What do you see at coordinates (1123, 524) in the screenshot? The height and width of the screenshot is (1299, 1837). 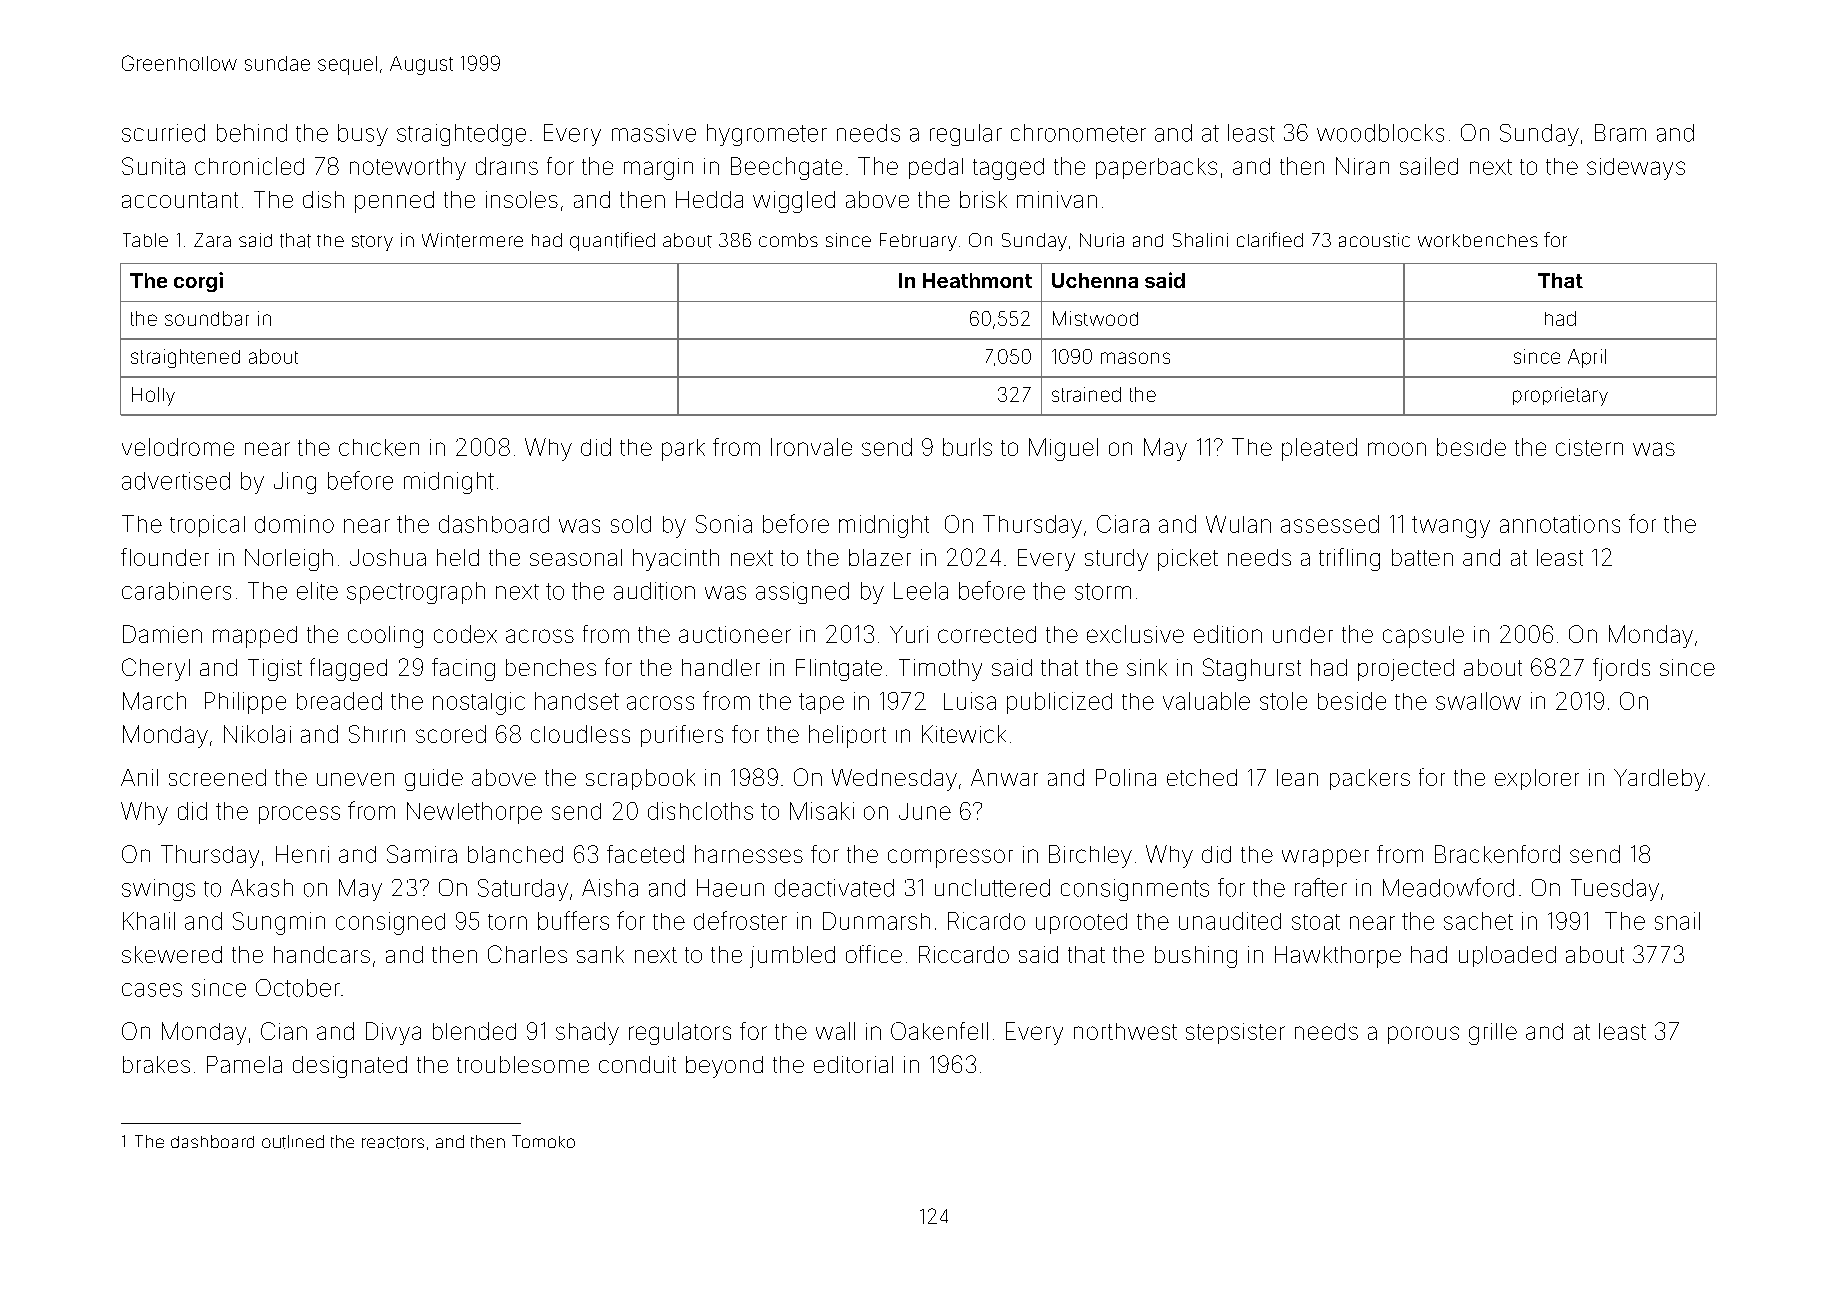 I see `Ciara` at bounding box center [1123, 524].
